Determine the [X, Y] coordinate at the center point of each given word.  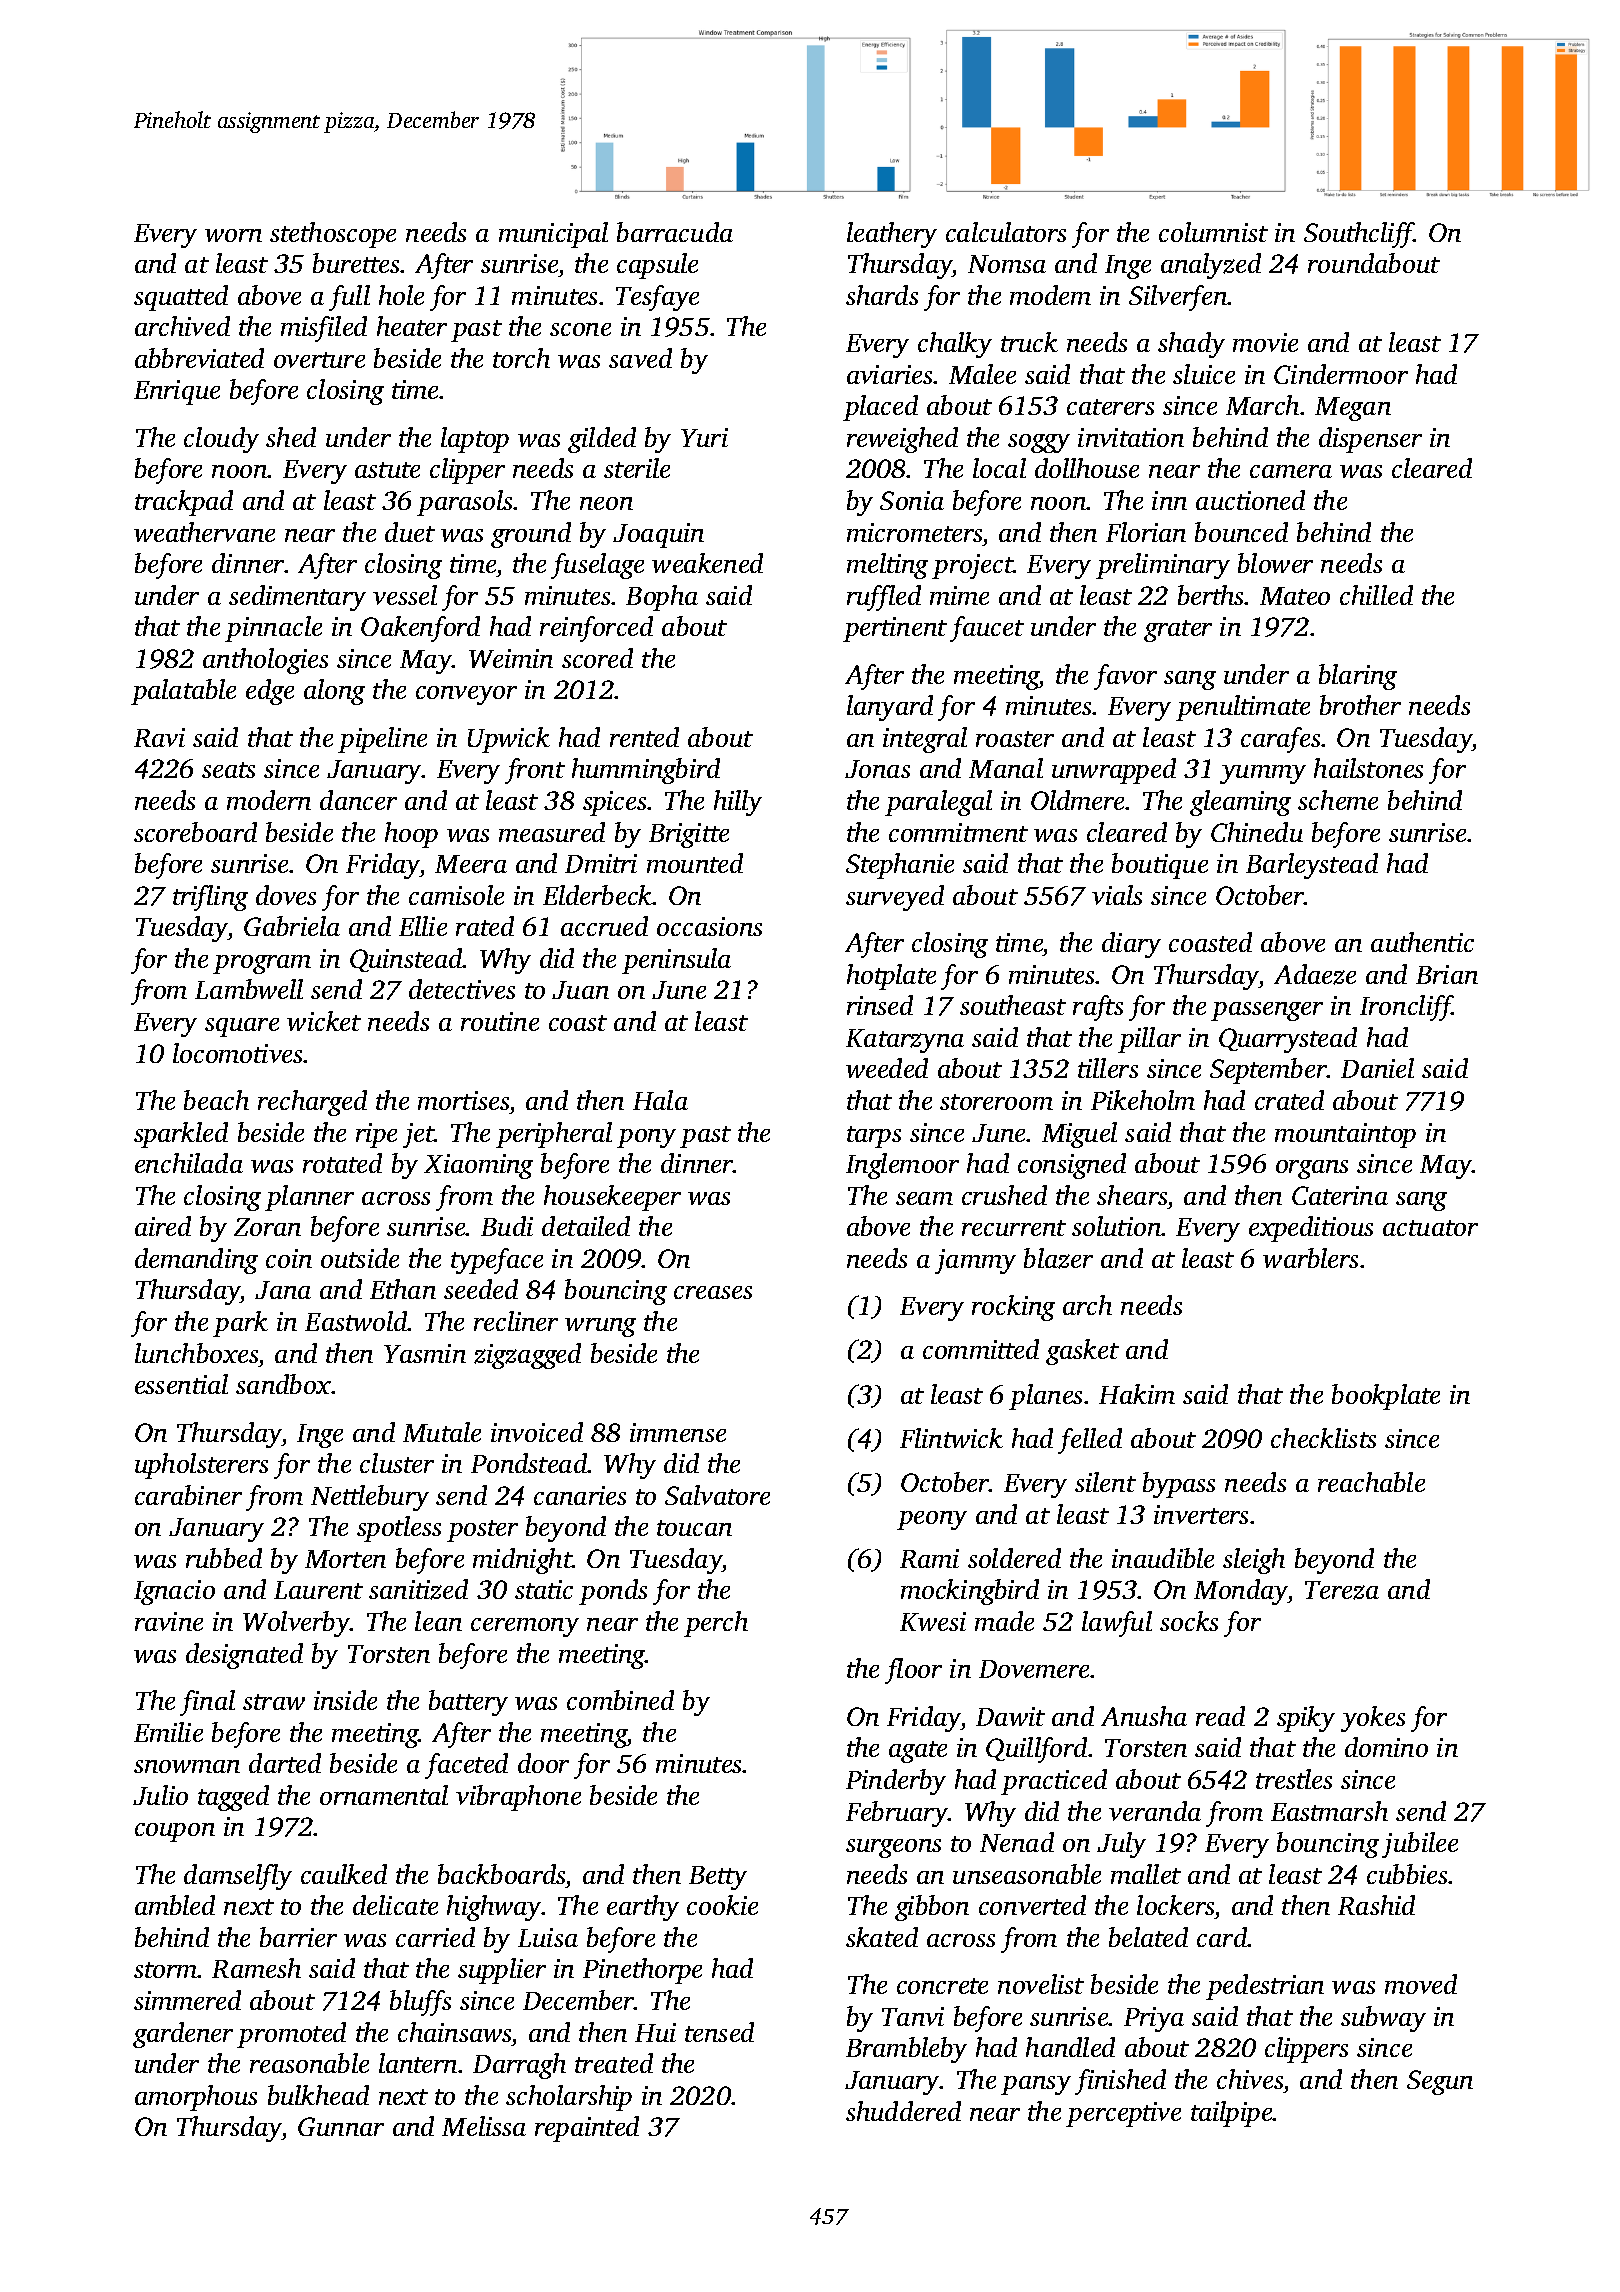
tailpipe [1232, 2114]
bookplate [1386, 1397]
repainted [587, 2129]
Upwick [509, 740]
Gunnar [341, 2126]
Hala [660, 1100]
